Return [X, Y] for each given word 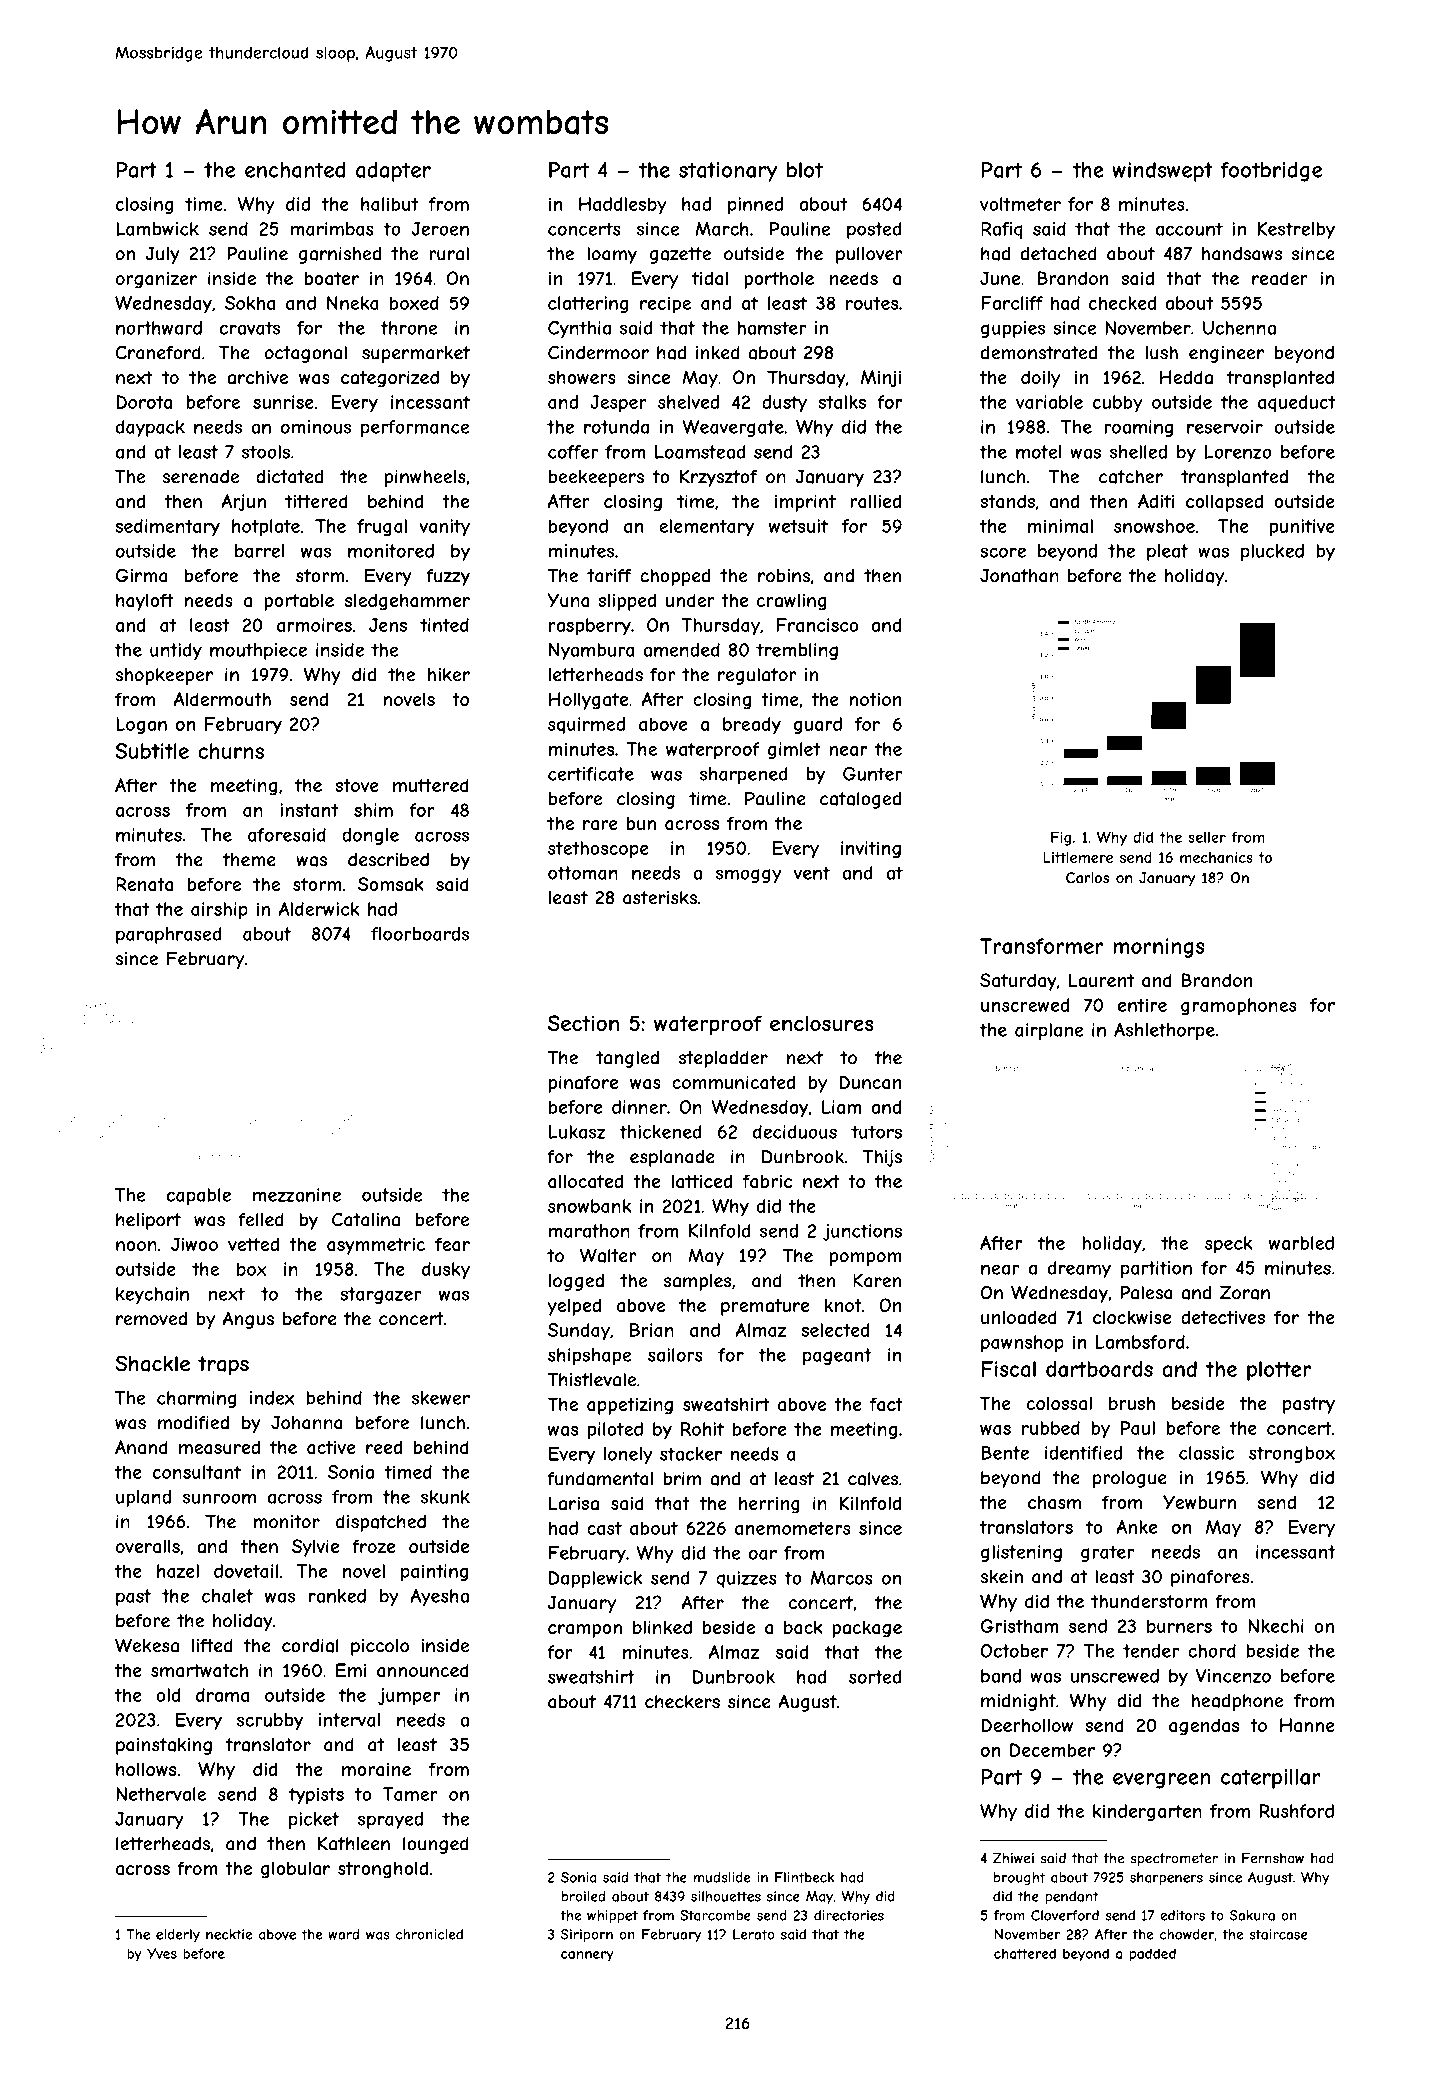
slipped [627, 602]
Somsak [391, 884]
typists [316, 1796]
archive [257, 377]
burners [1179, 1626]
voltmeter [1020, 204]
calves [873, 1479]
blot [805, 170]
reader [1280, 278]
